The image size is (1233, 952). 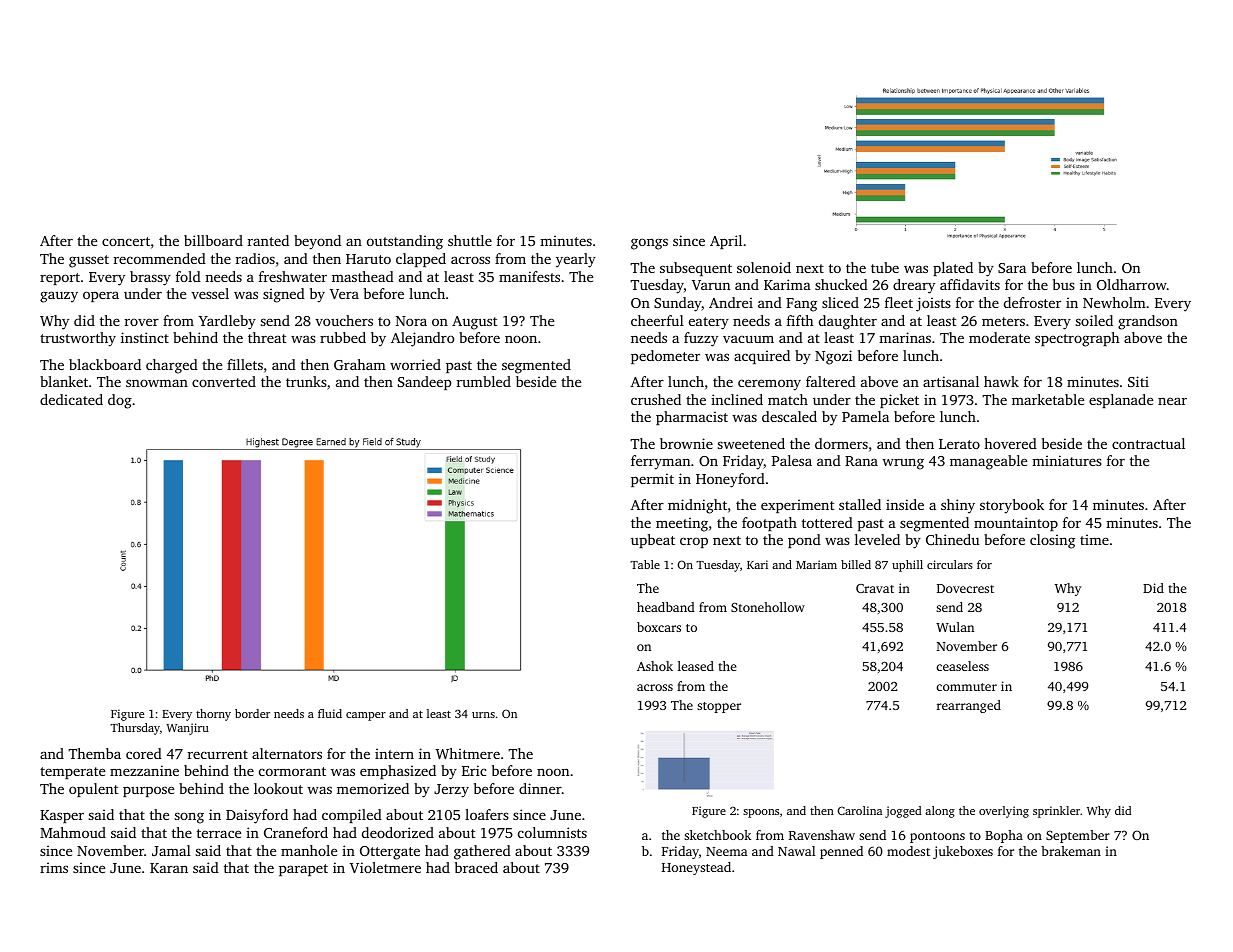 I want to click on Siti, so click(x=1138, y=381).
